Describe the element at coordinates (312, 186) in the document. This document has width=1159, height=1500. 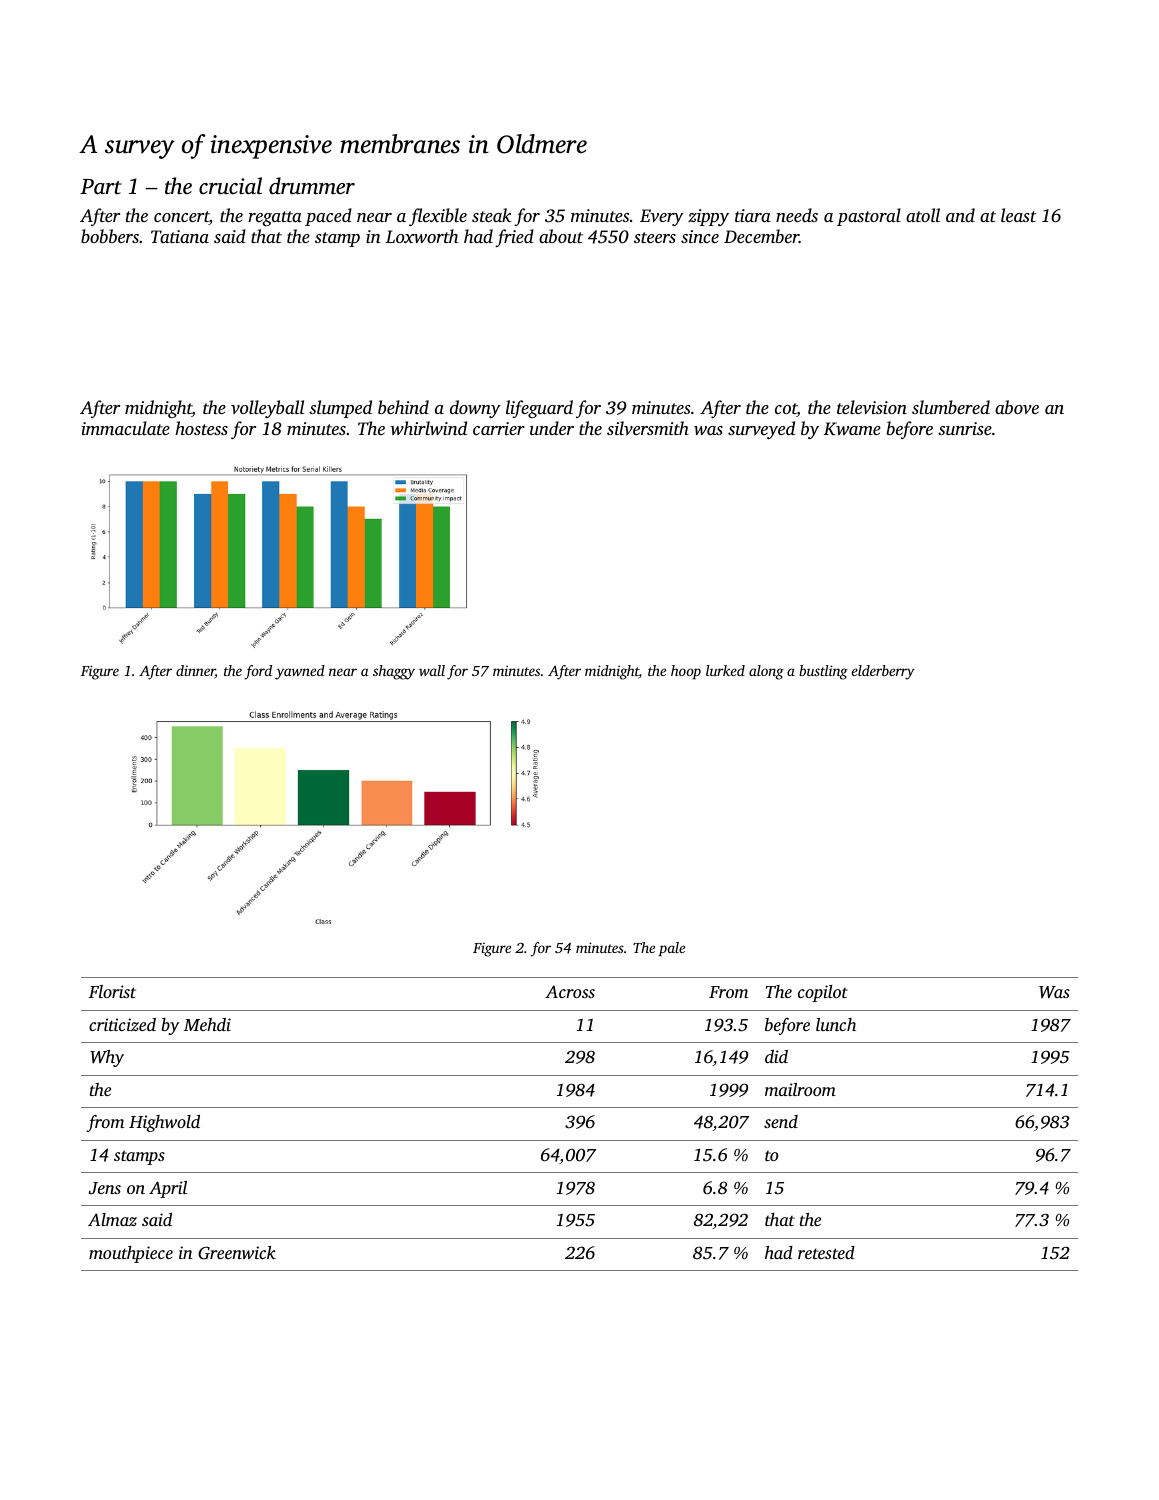
I see `drummer` at that location.
